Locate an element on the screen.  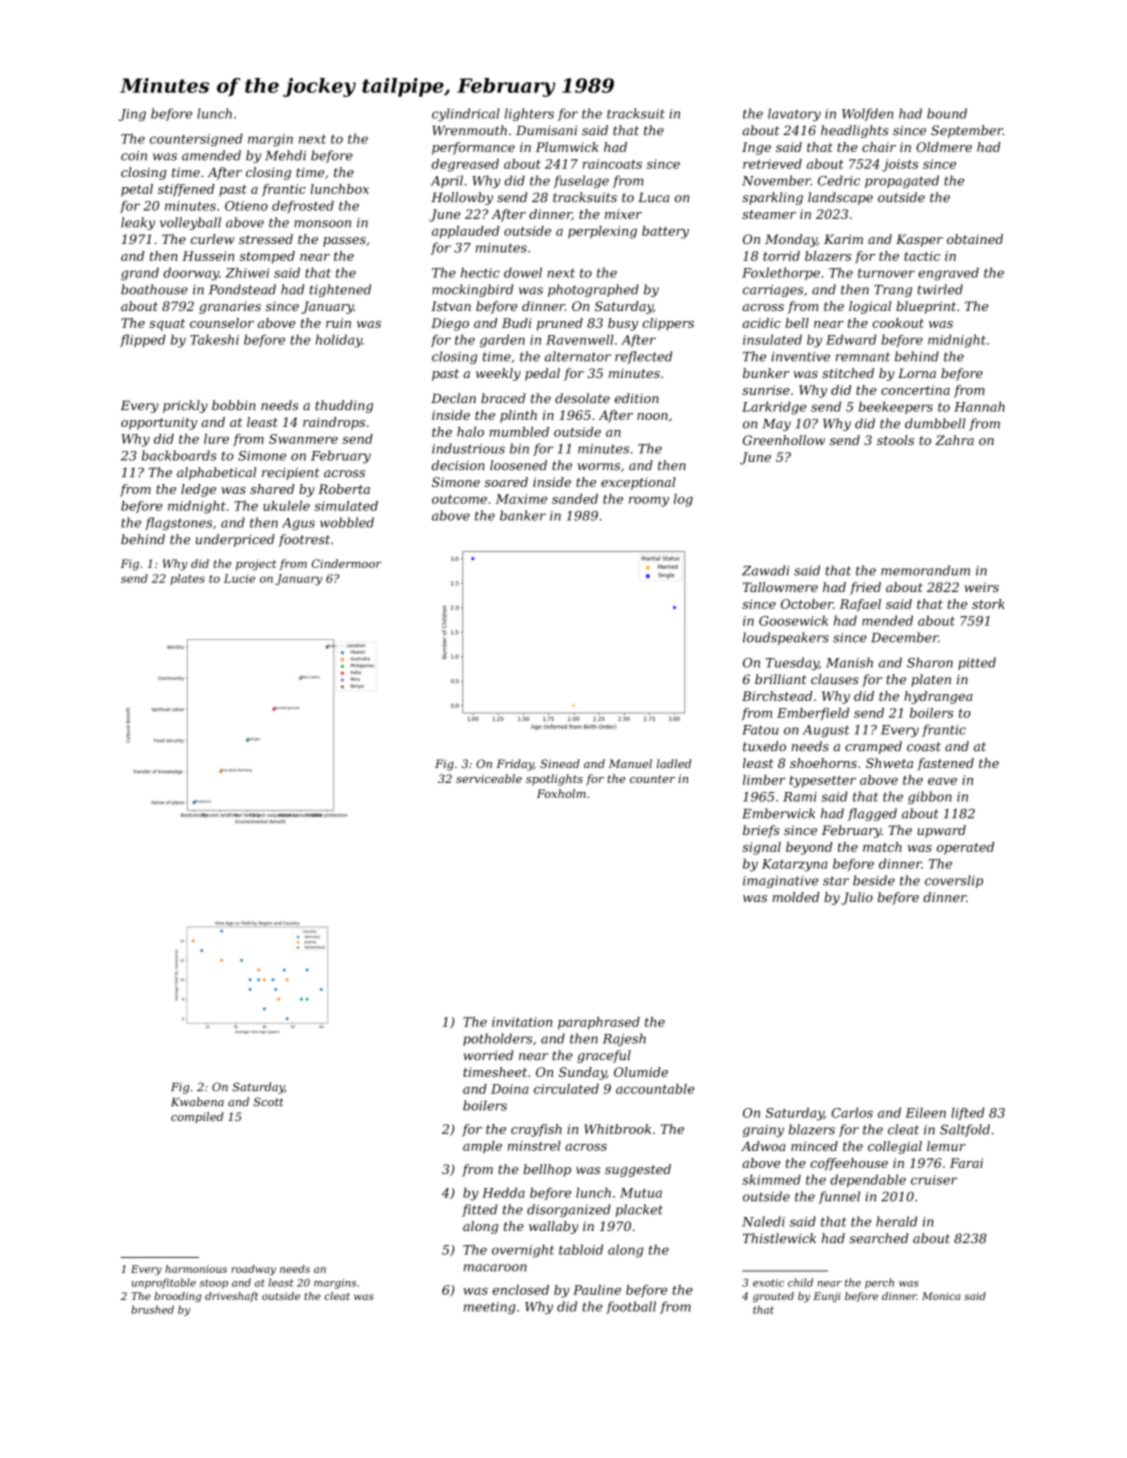
lighters is located at coordinates (529, 114).
